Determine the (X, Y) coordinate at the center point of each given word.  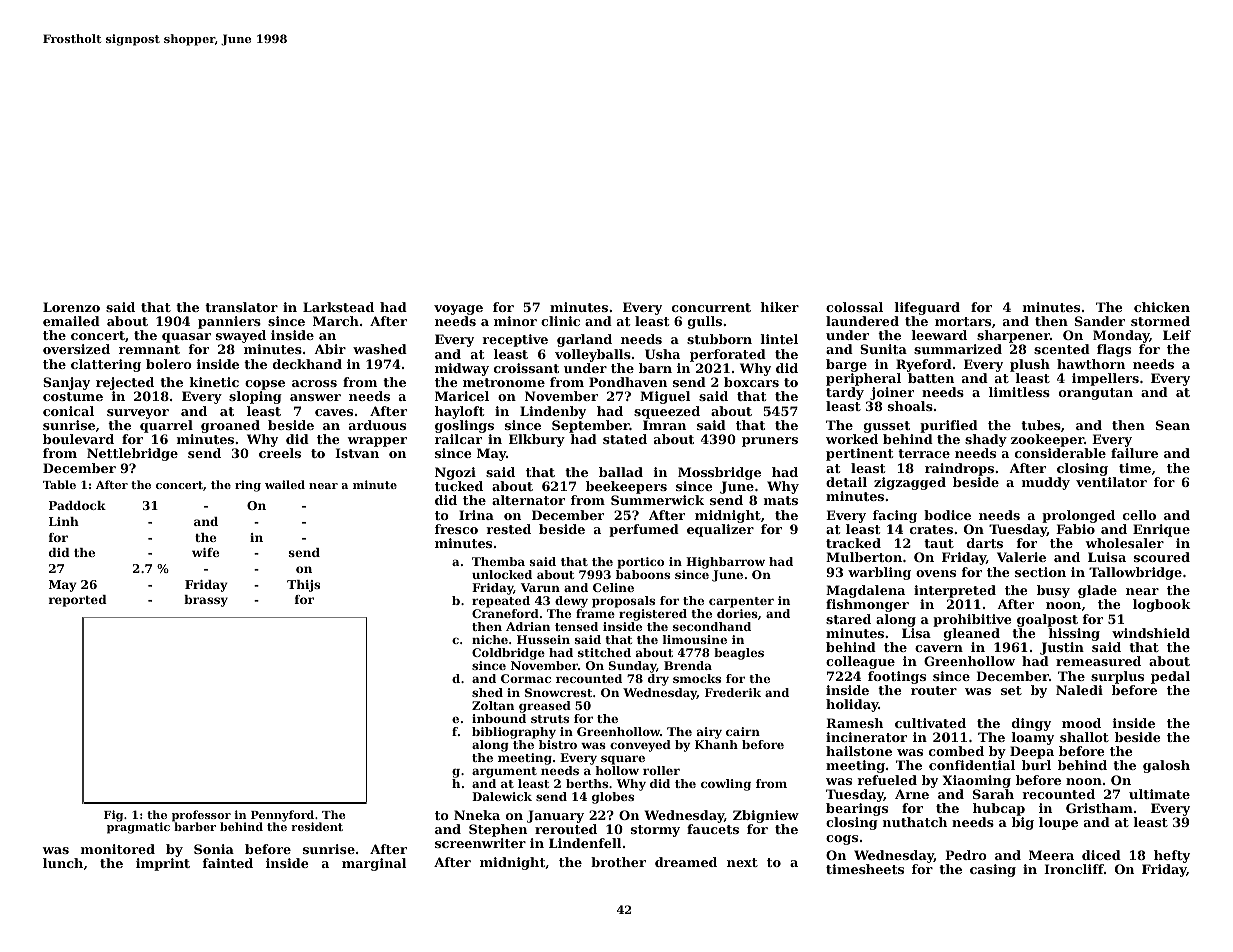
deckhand (307, 364)
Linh (64, 521)
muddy (1046, 483)
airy (709, 733)
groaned (230, 426)
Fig (113, 816)
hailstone (859, 751)
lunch (63, 863)
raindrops (959, 469)
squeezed (667, 412)
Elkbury (537, 440)
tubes (1041, 425)
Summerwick (657, 500)
